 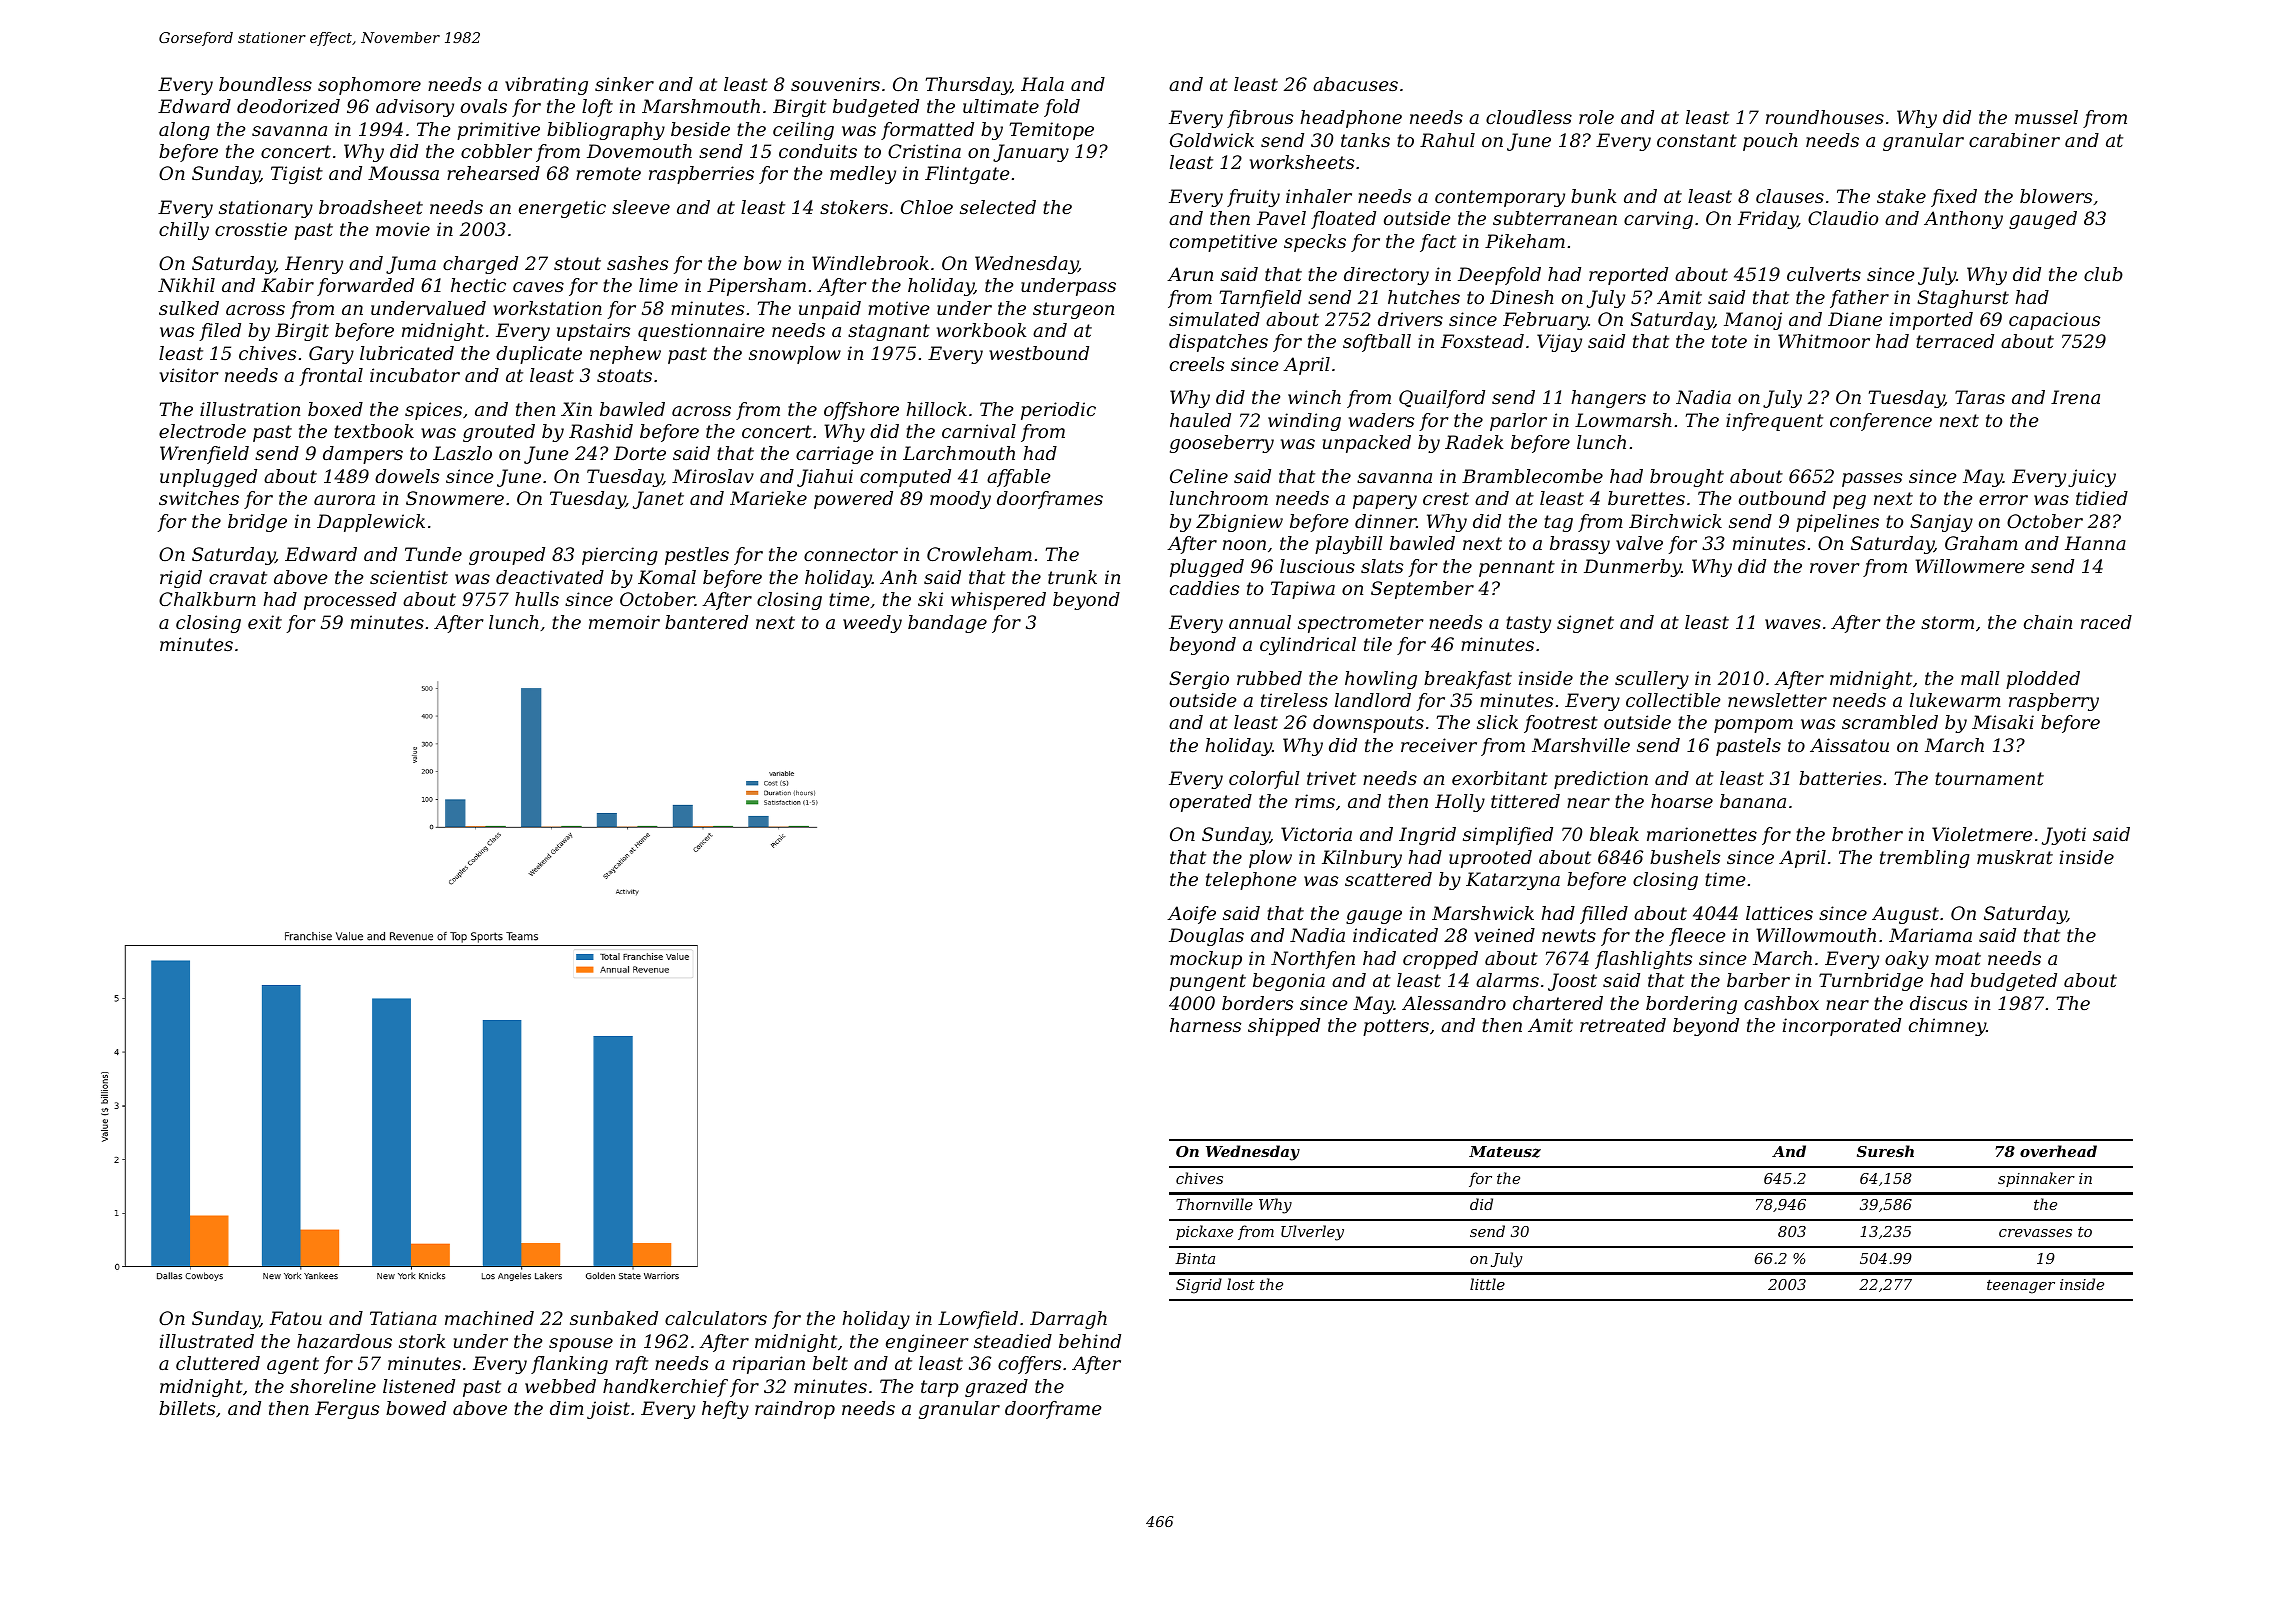 What do you see at coordinates (403, 1318) in the screenshot?
I see `Tatiana` at bounding box center [403, 1318].
